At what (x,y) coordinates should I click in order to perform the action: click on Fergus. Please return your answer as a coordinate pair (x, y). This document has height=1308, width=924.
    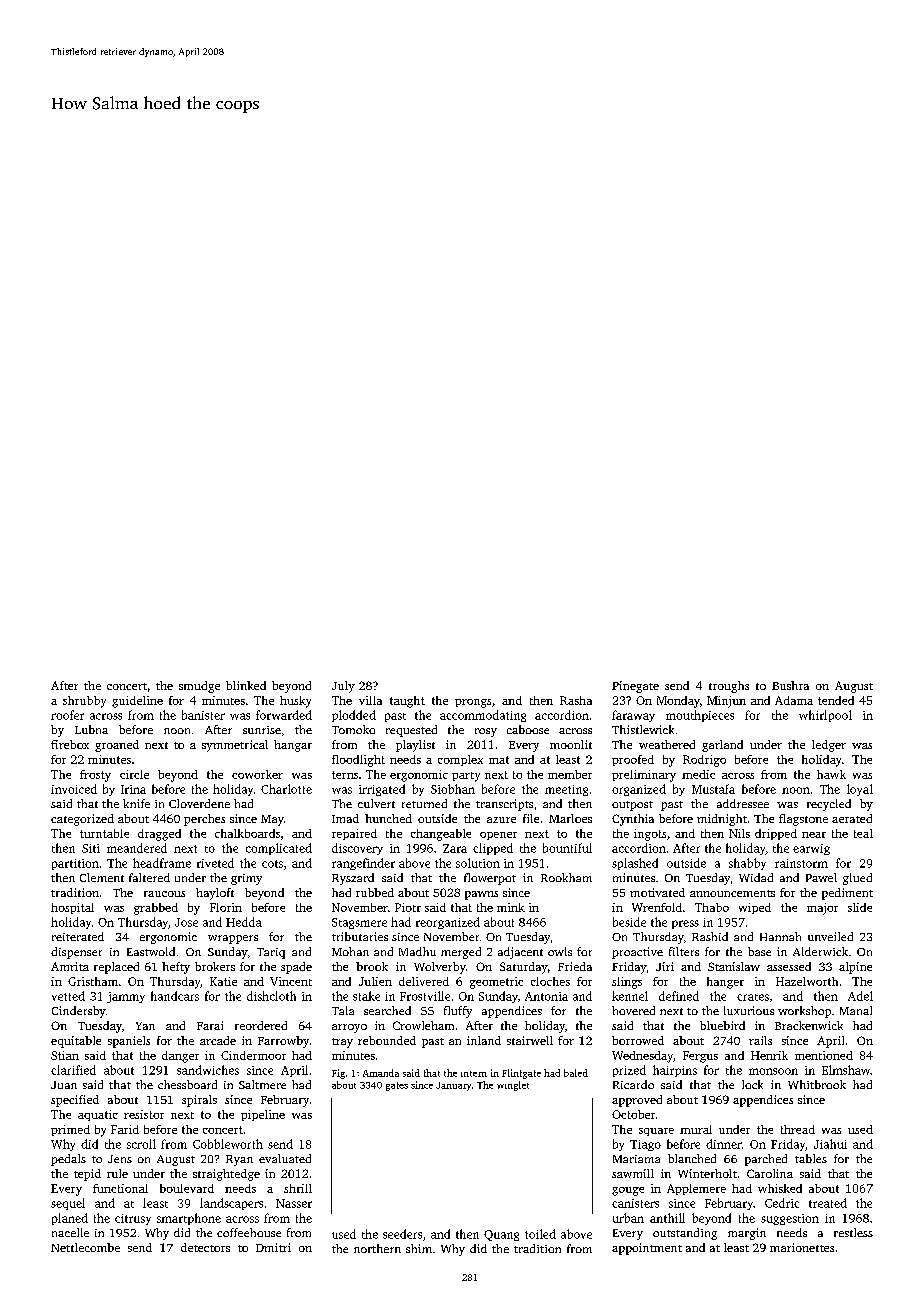
    Looking at the image, I should click on (700, 1057).
